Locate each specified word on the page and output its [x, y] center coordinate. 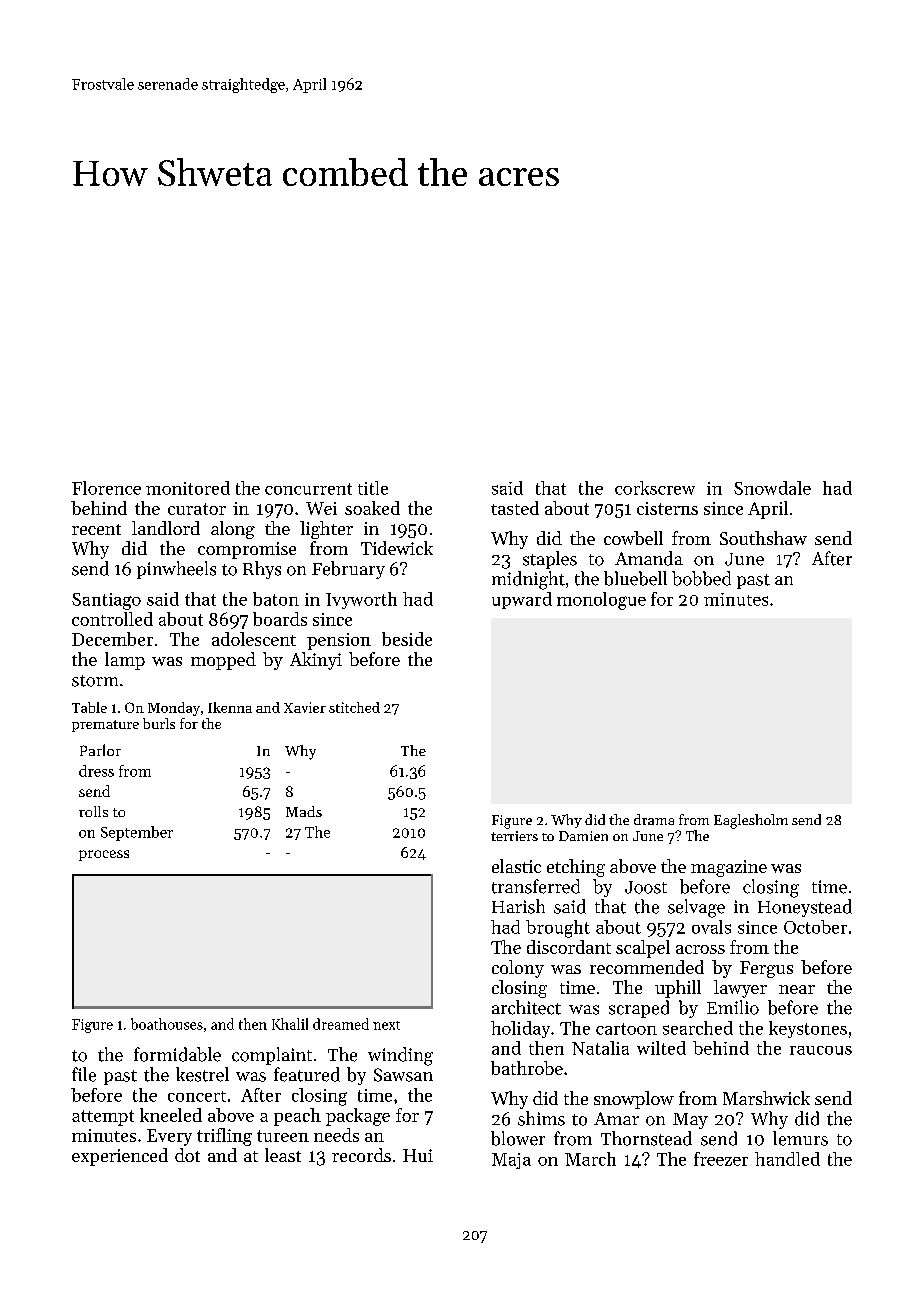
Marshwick [766, 1098]
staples [550, 560]
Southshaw [763, 538]
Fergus [766, 969]
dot [187, 1155]
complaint [272, 1056]
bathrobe [527, 1068]
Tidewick [397, 548]
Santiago [106, 601]
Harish [518, 906]
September [137, 833]
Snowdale [772, 488]
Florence [106, 488]
